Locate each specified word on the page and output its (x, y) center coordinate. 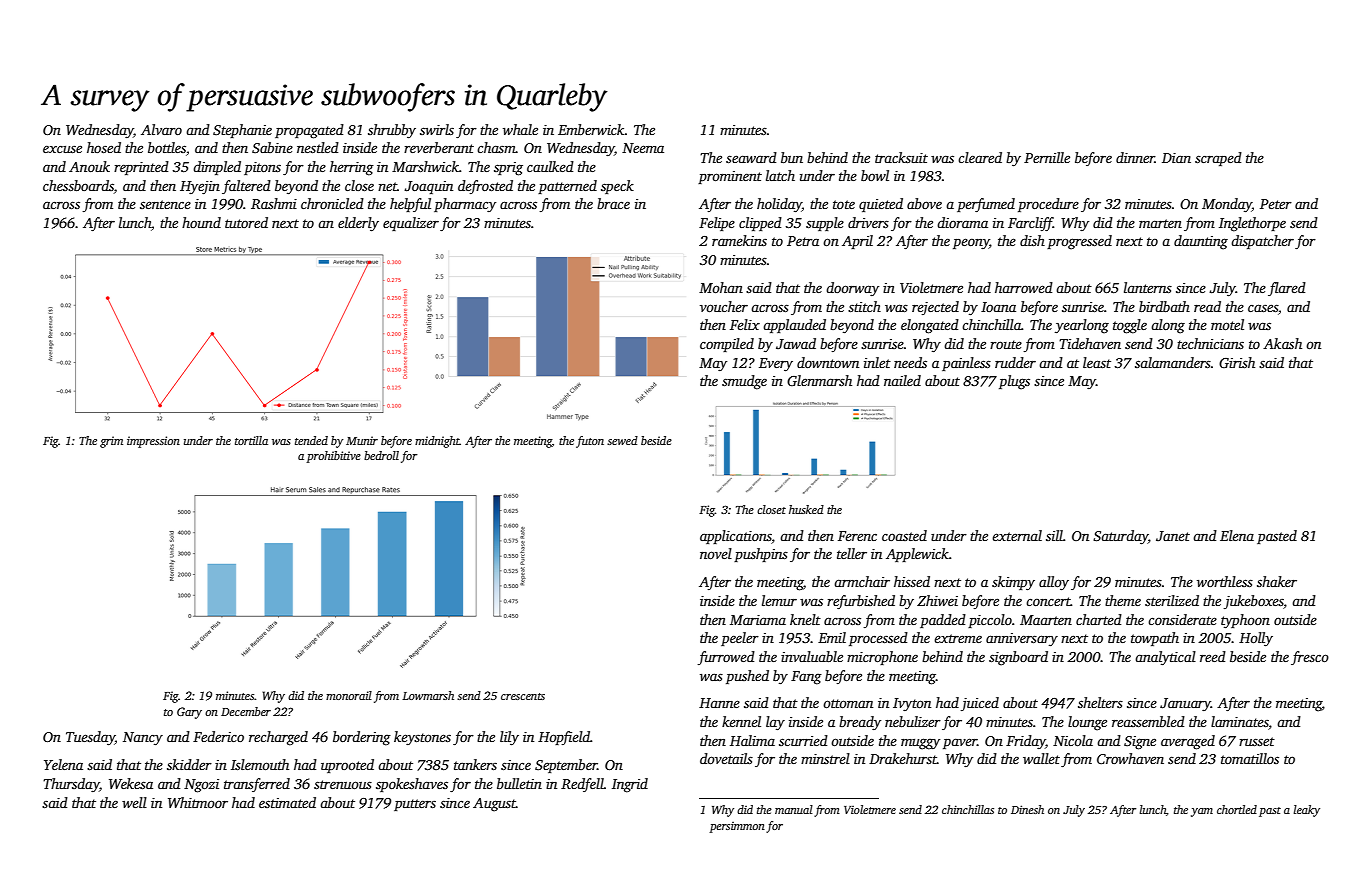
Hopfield (564, 738)
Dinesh (1027, 809)
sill (1054, 535)
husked (806, 509)
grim (111, 442)
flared (1287, 289)
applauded (794, 326)
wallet (1041, 758)
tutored (246, 222)
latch (780, 175)
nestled (318, 147)
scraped (1218, 159)
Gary (189, 713)
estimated (287, 802)
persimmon (737, 827)
